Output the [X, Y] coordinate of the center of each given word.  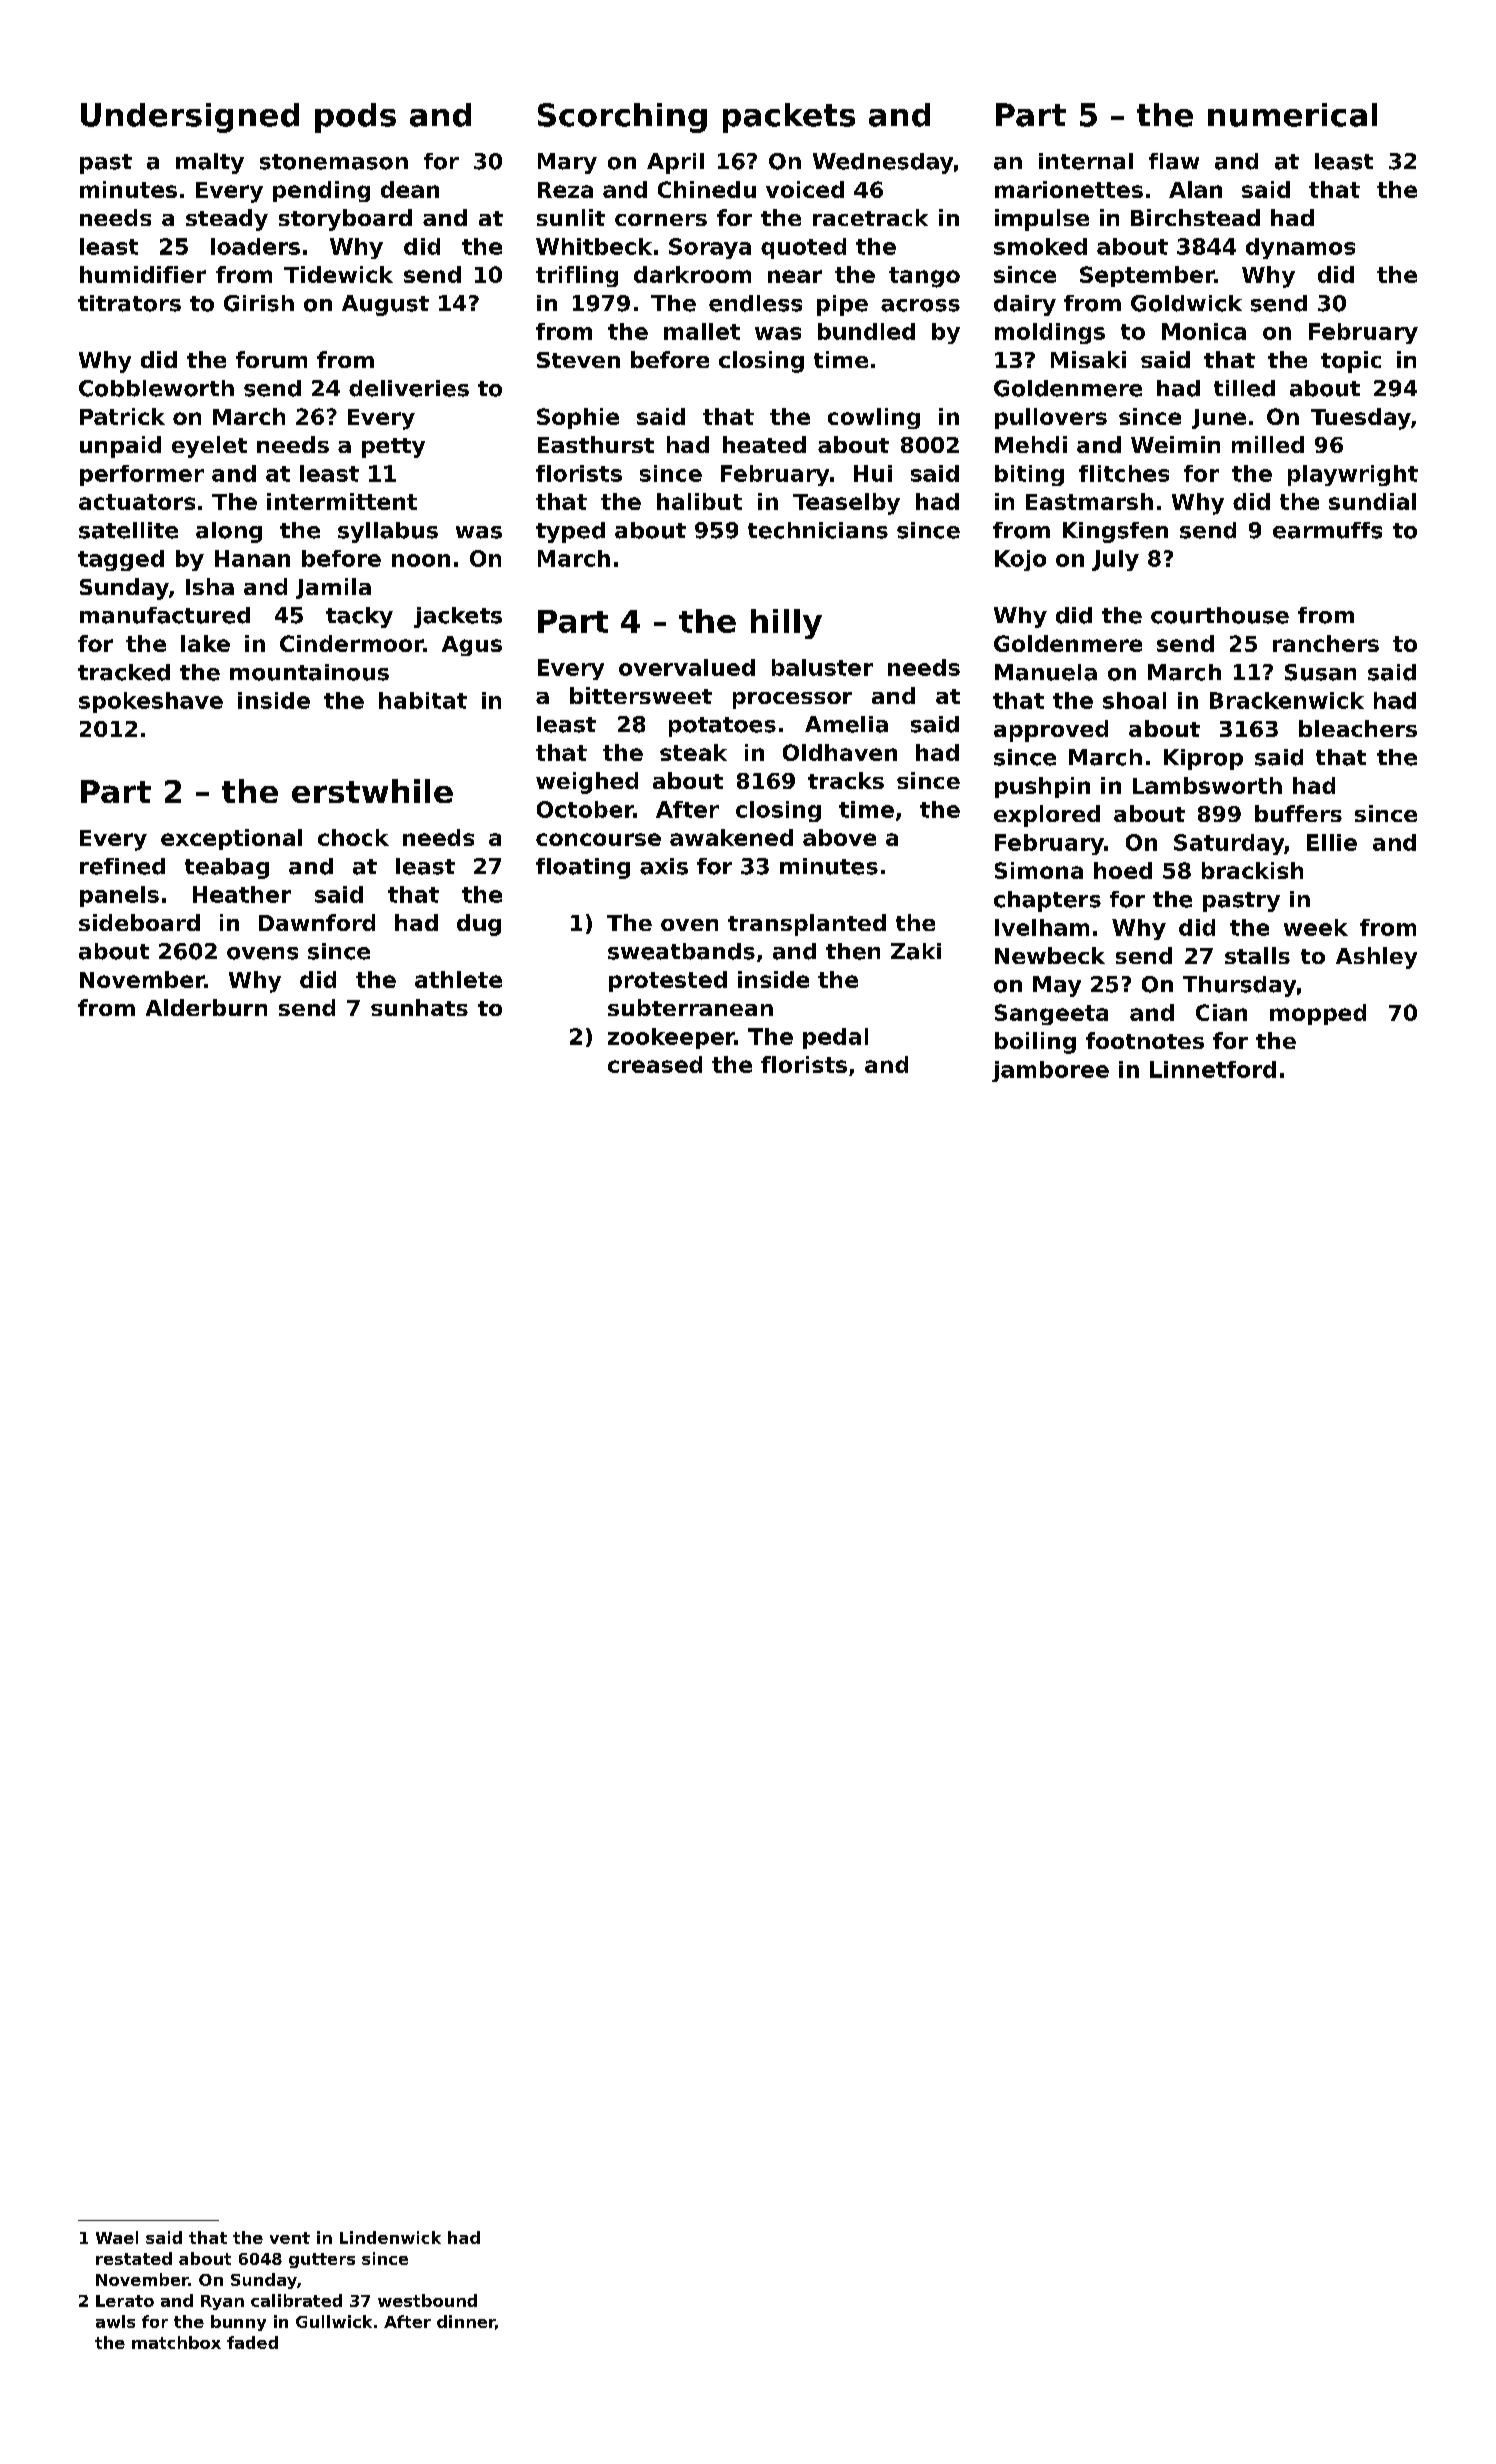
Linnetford [1213, 1069]
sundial [1372, 501]
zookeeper [671, 1038]
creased [655, 1064]
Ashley [1376, 958]
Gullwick [334, 2321]
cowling [874, 418]
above [839, 837]
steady [227, 220]
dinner [466, 2321]
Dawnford [317, 922]
